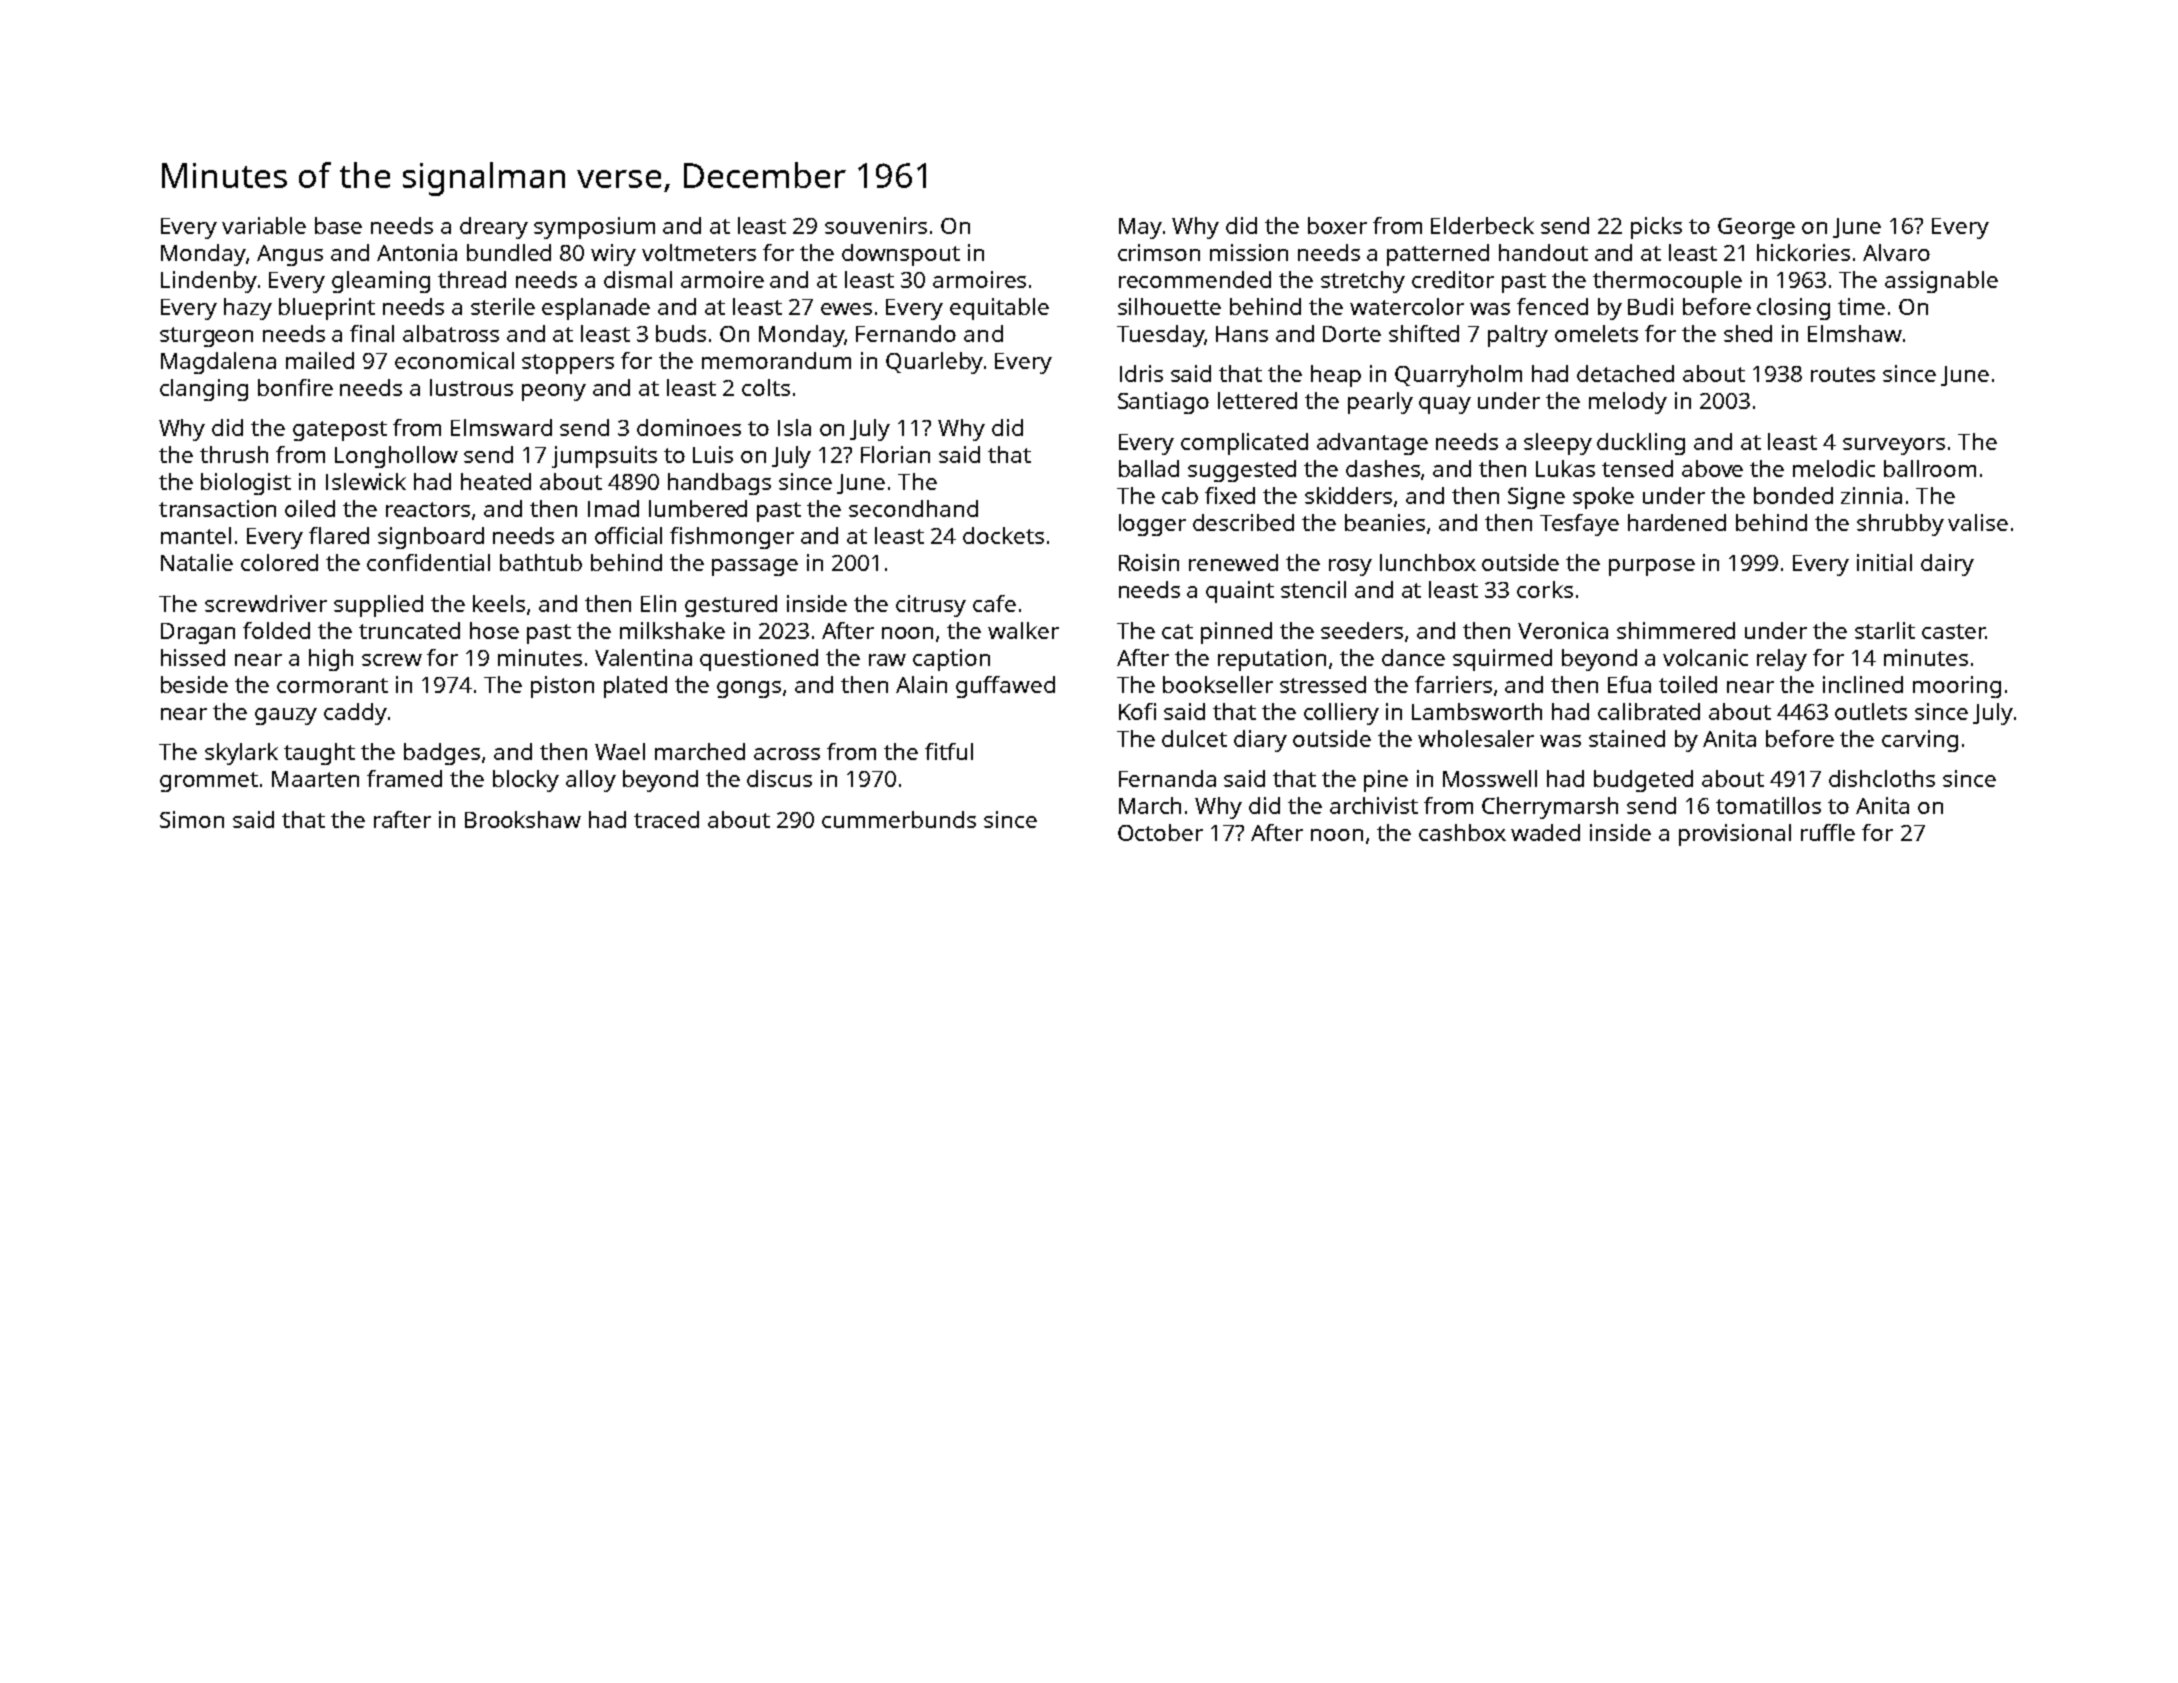  Describe the element at coordinates (921, 684) in the page. I see `Alain` at that location.
